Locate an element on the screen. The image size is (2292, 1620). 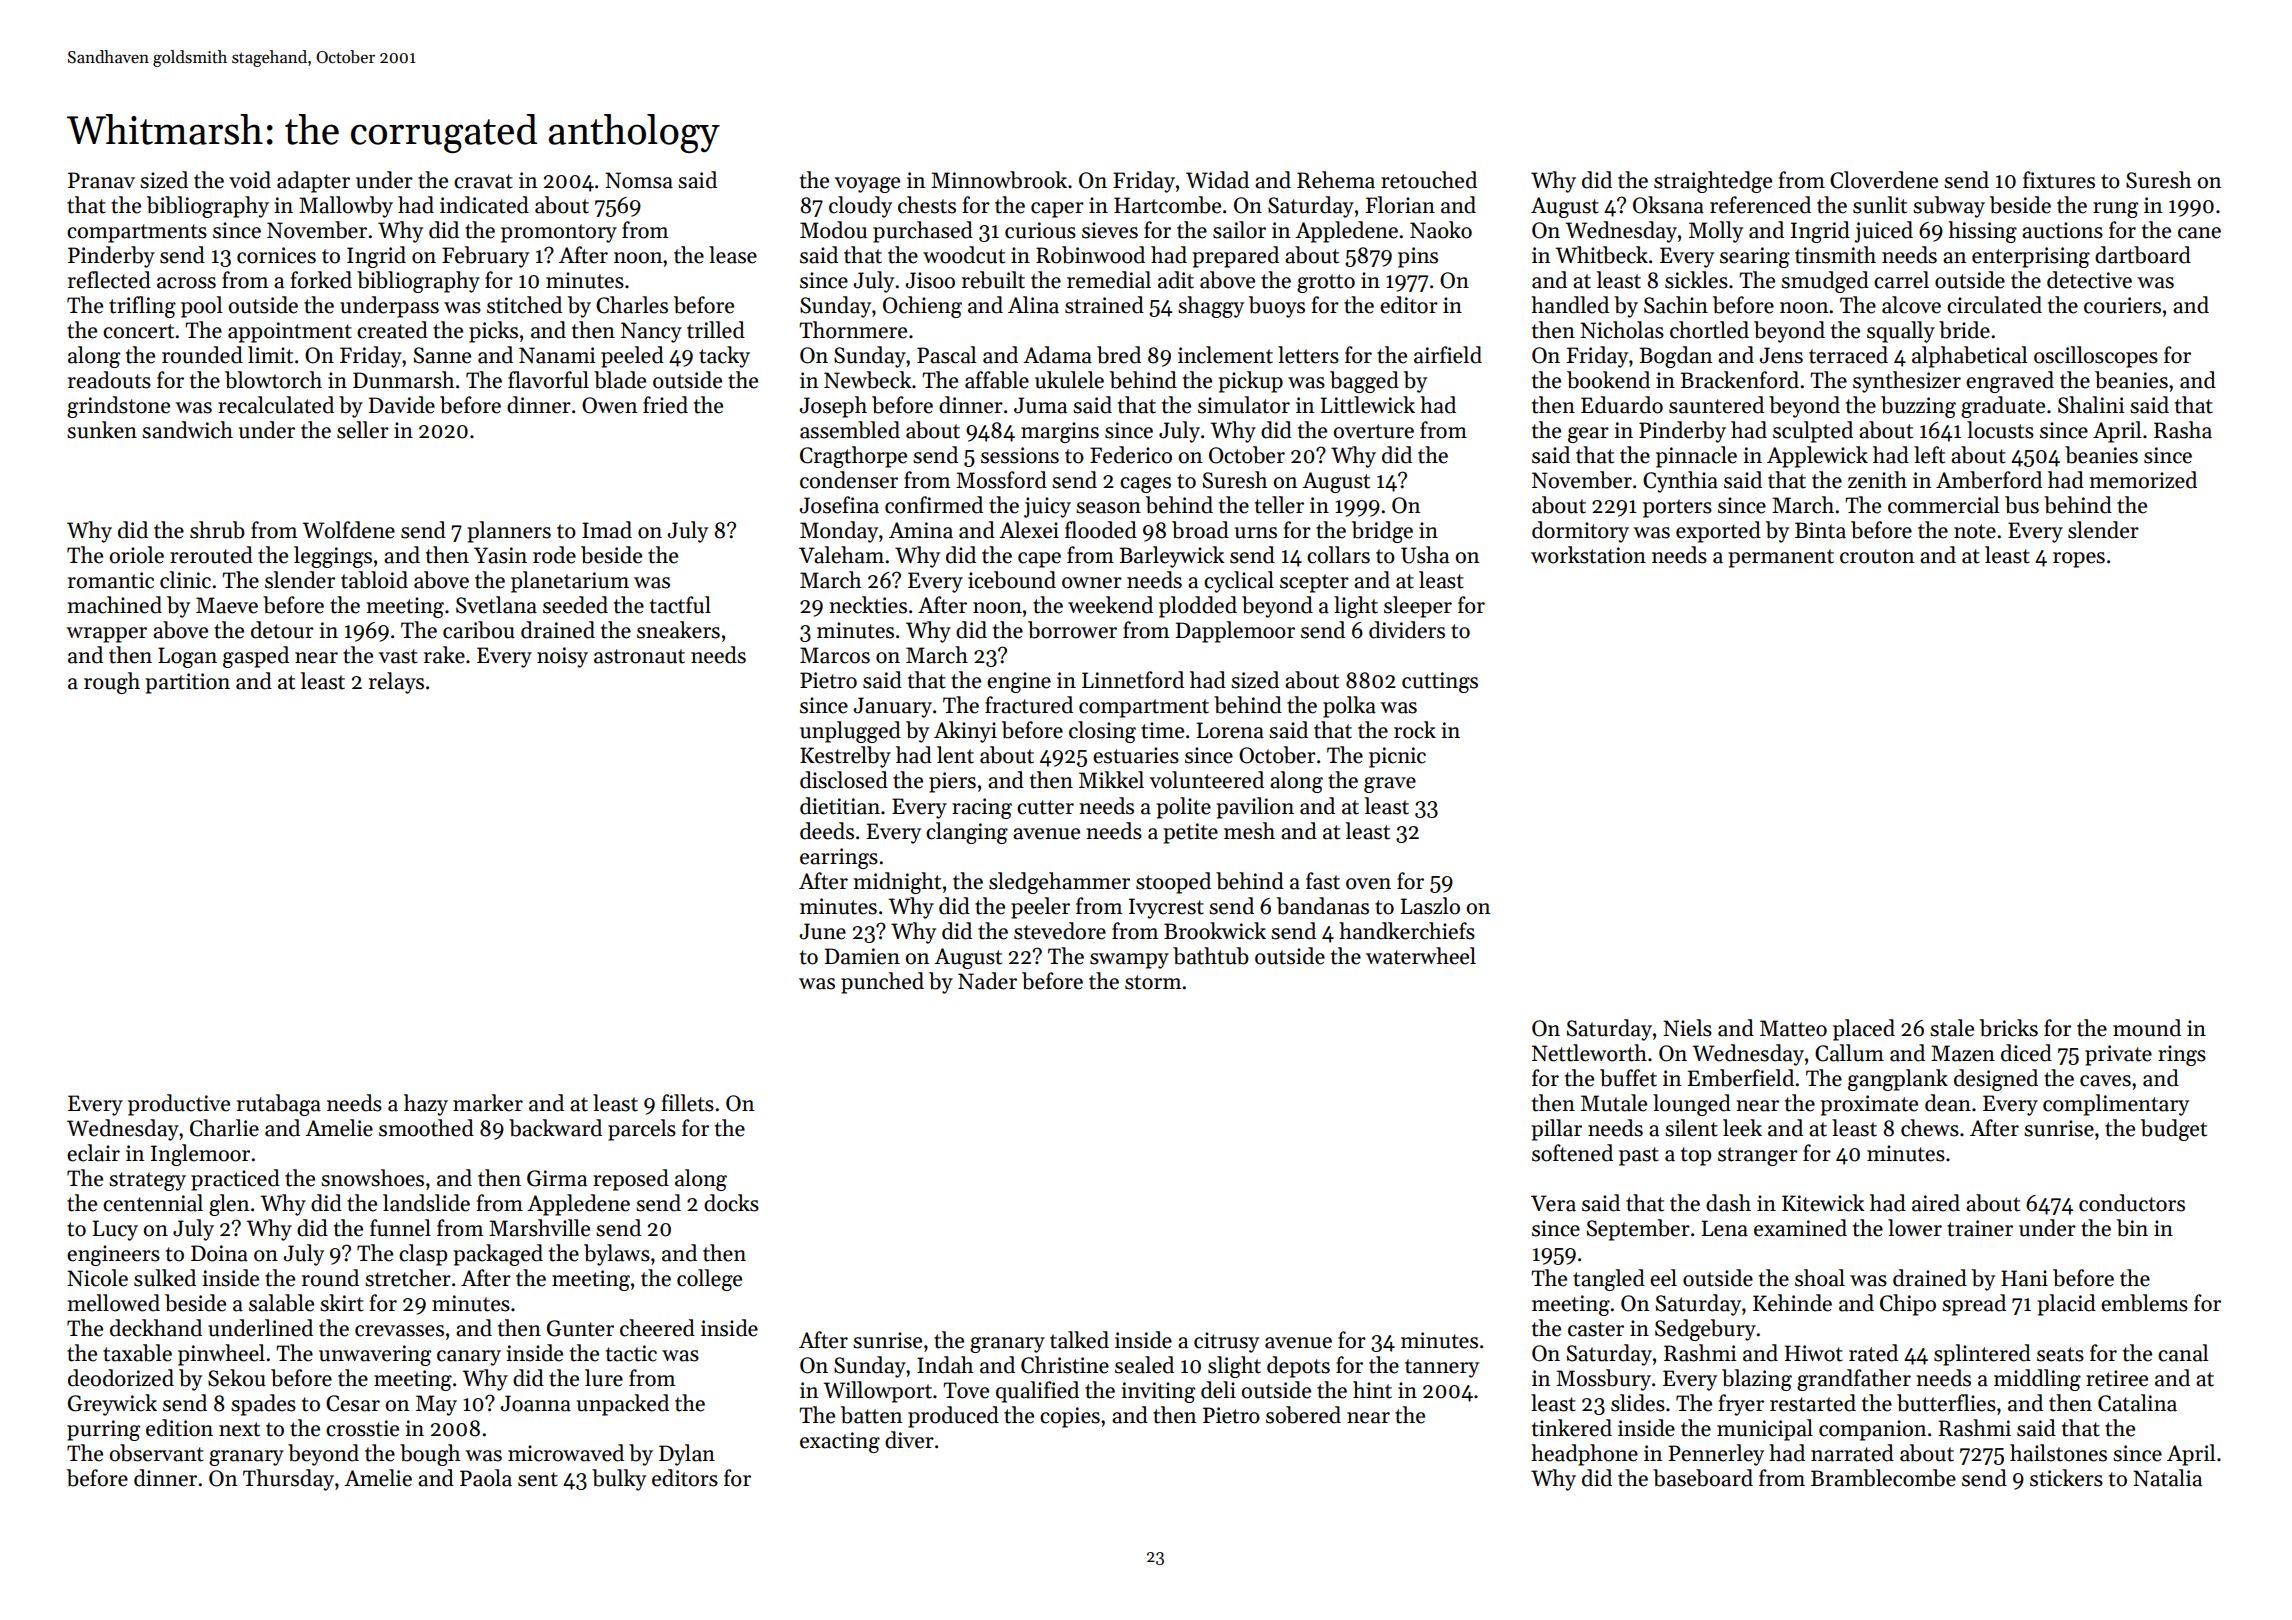
observant is located at coordinates (156, 1453).
